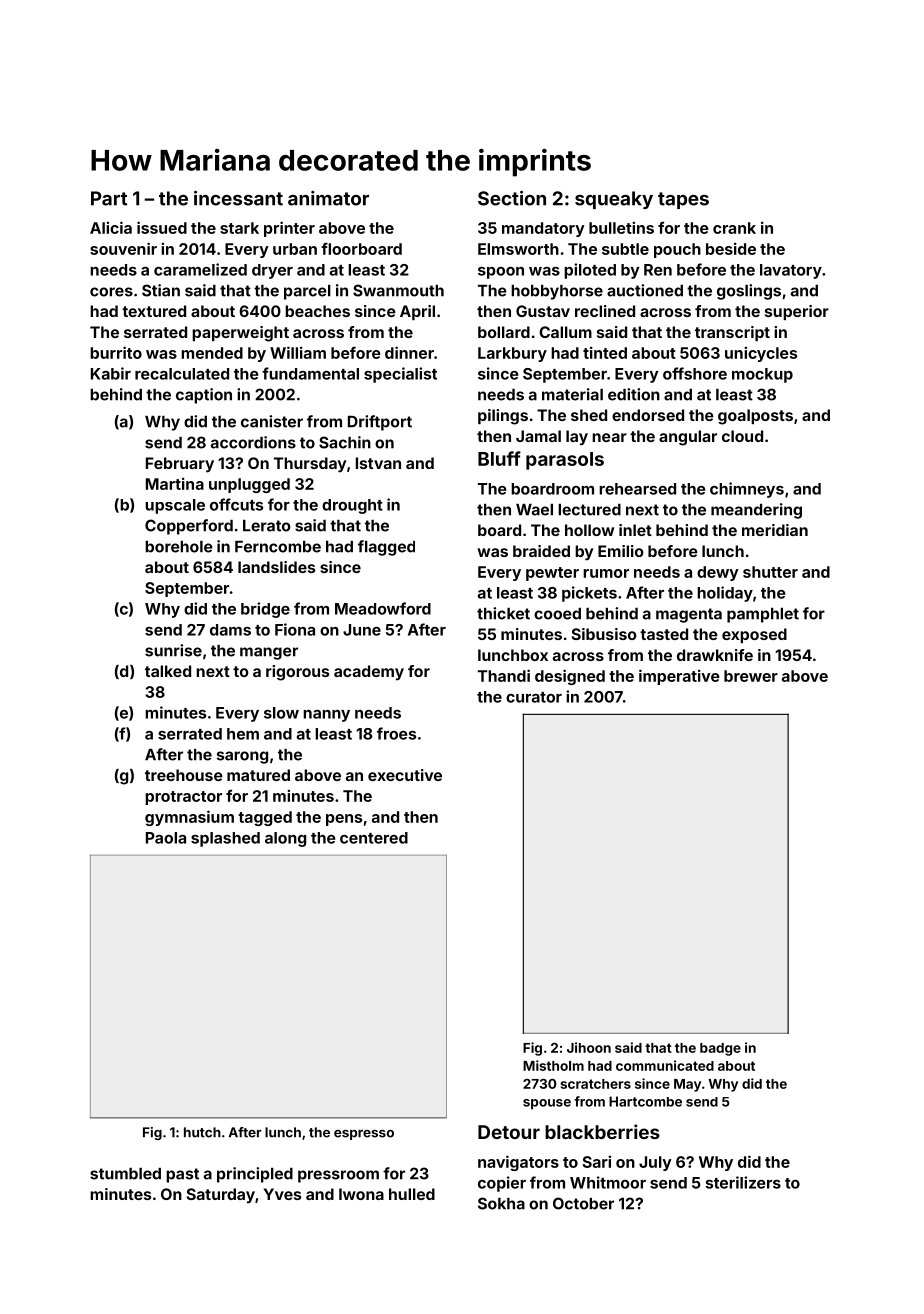 The image size is (924, 1314). I want to click on braided, so click(541, 551).
